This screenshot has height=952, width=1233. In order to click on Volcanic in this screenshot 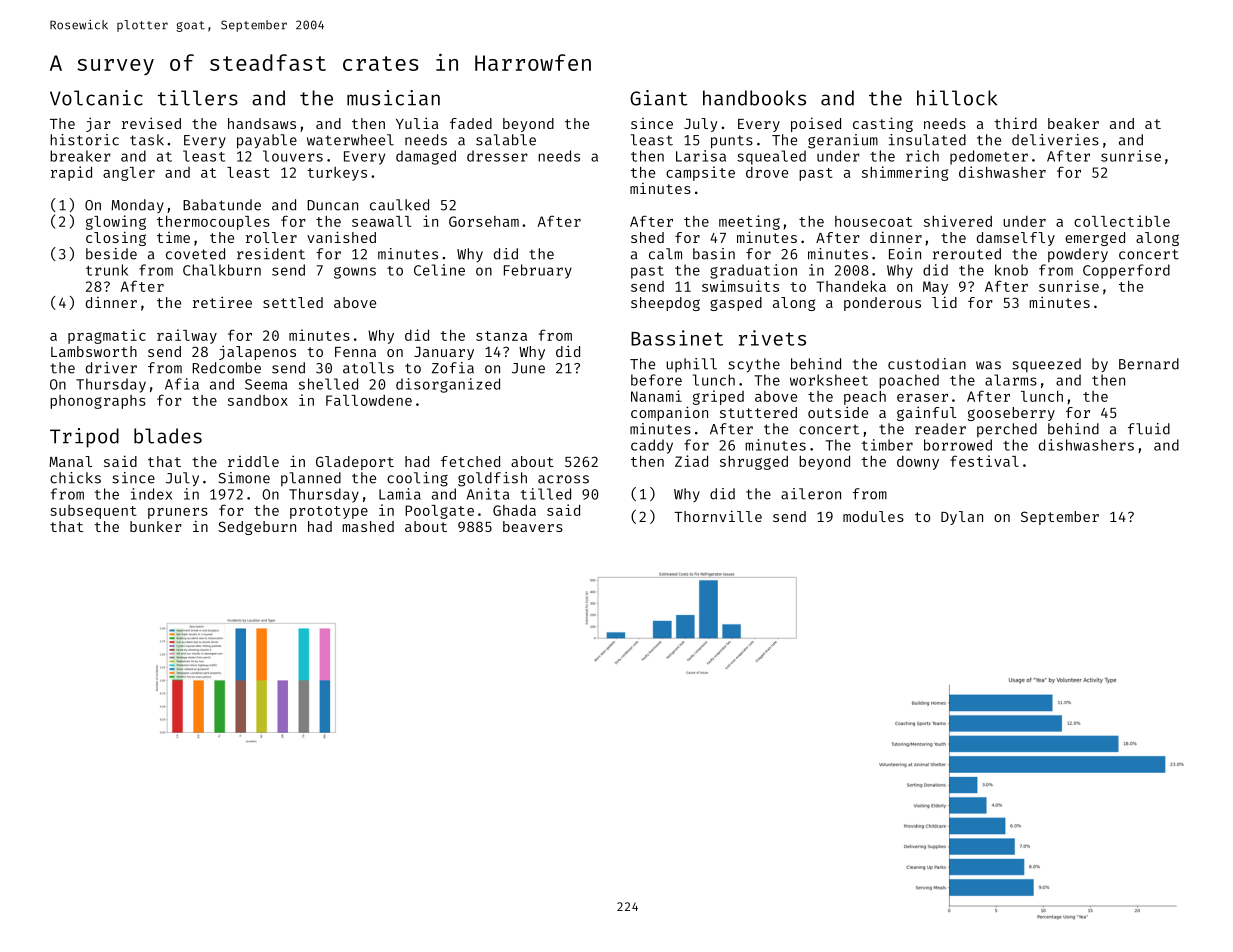, I will do `click(96, 98)`.
